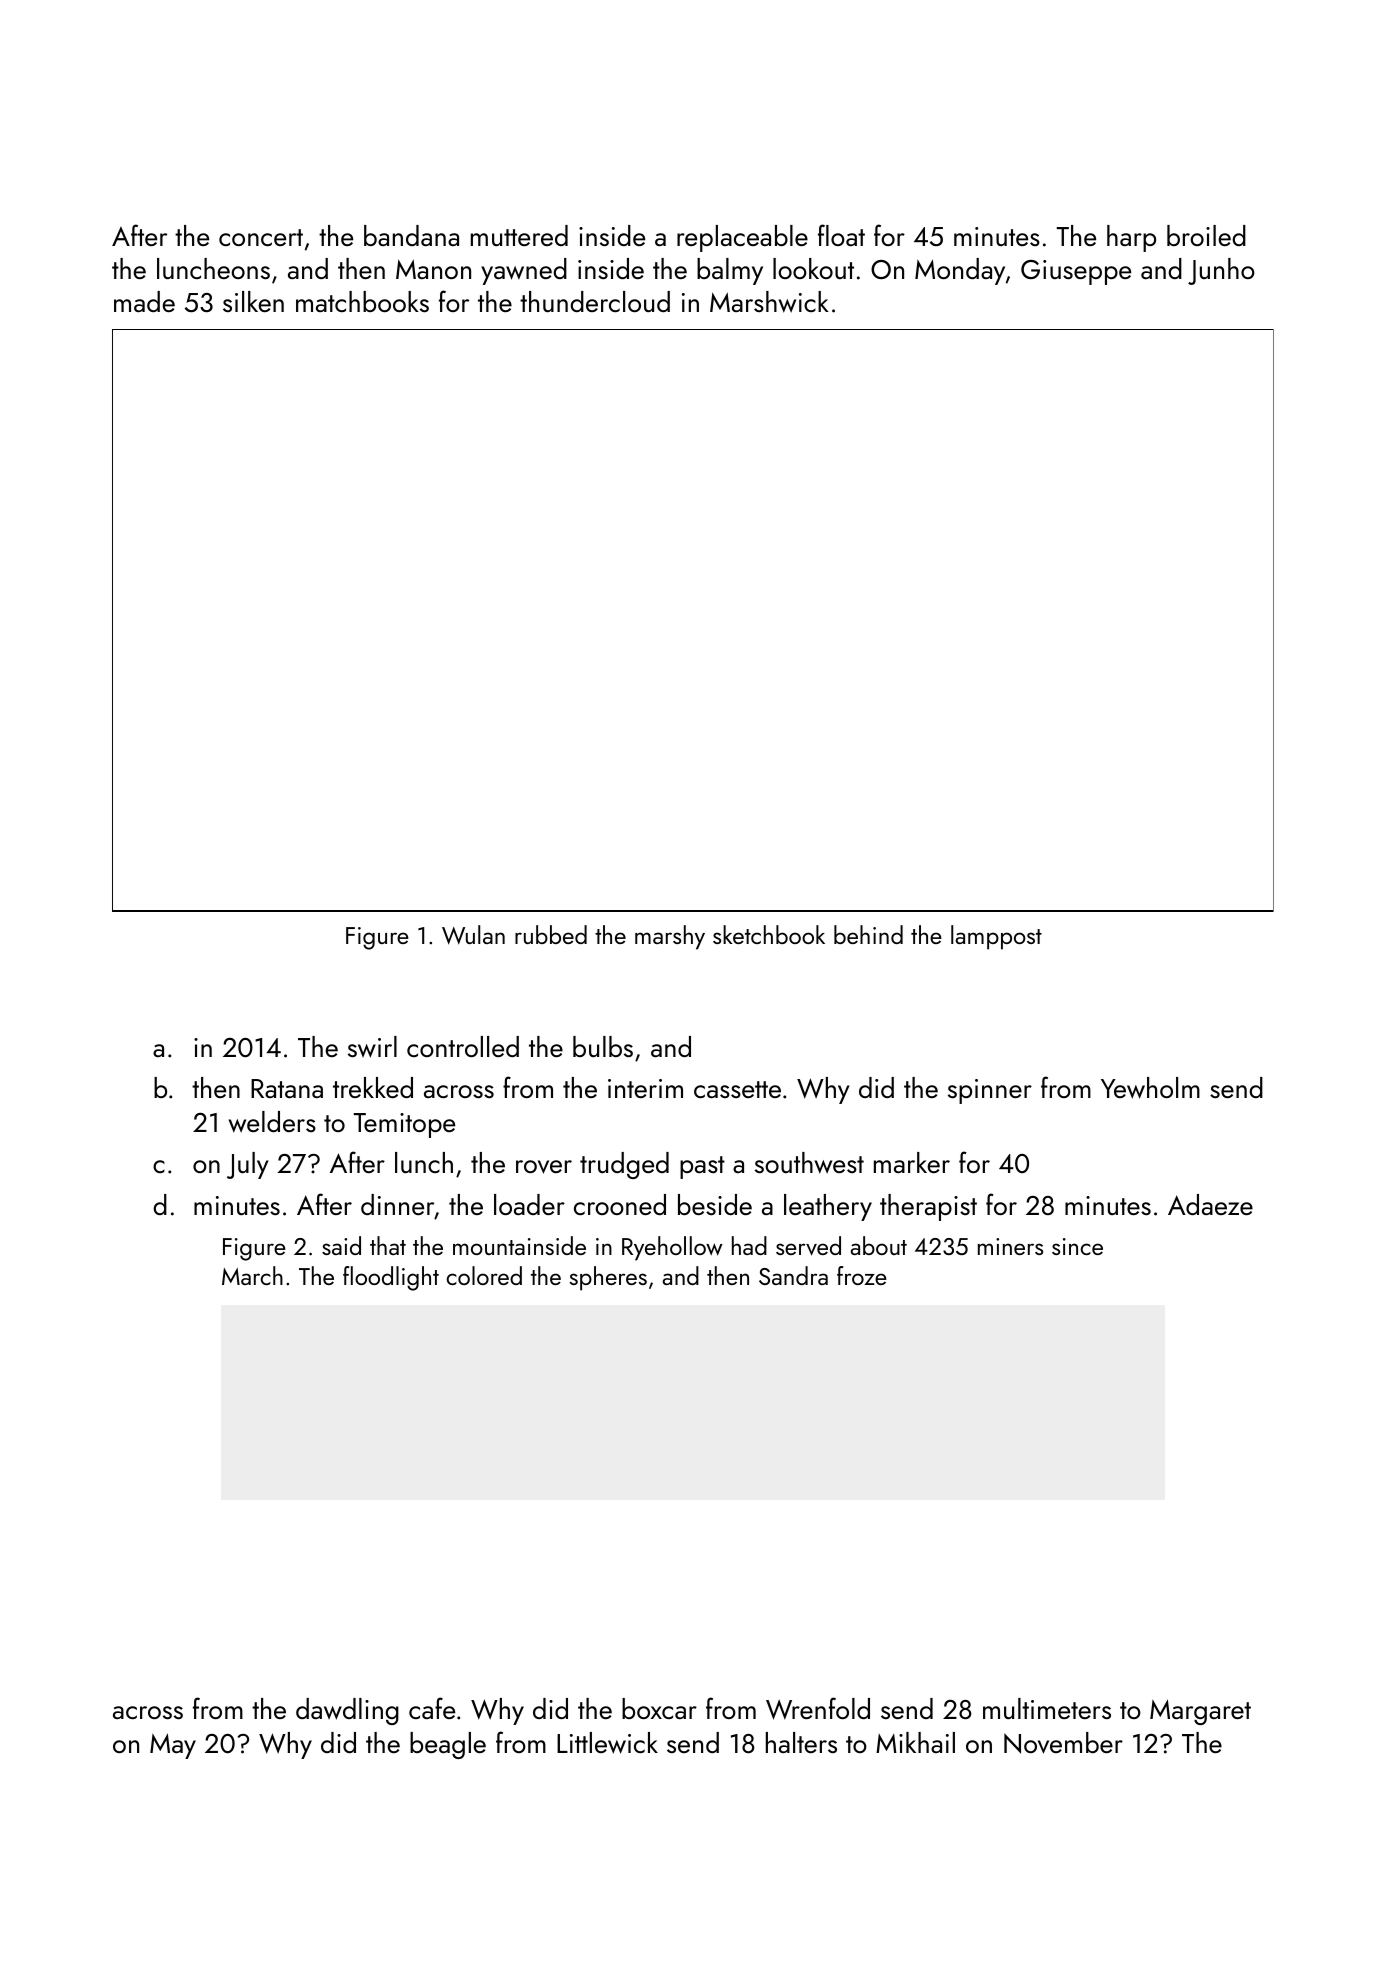 The height and width of the document is (1969, 1386). Describe the element at coordinates (769, 302) in the document. I see `Marshwick` at that location.
